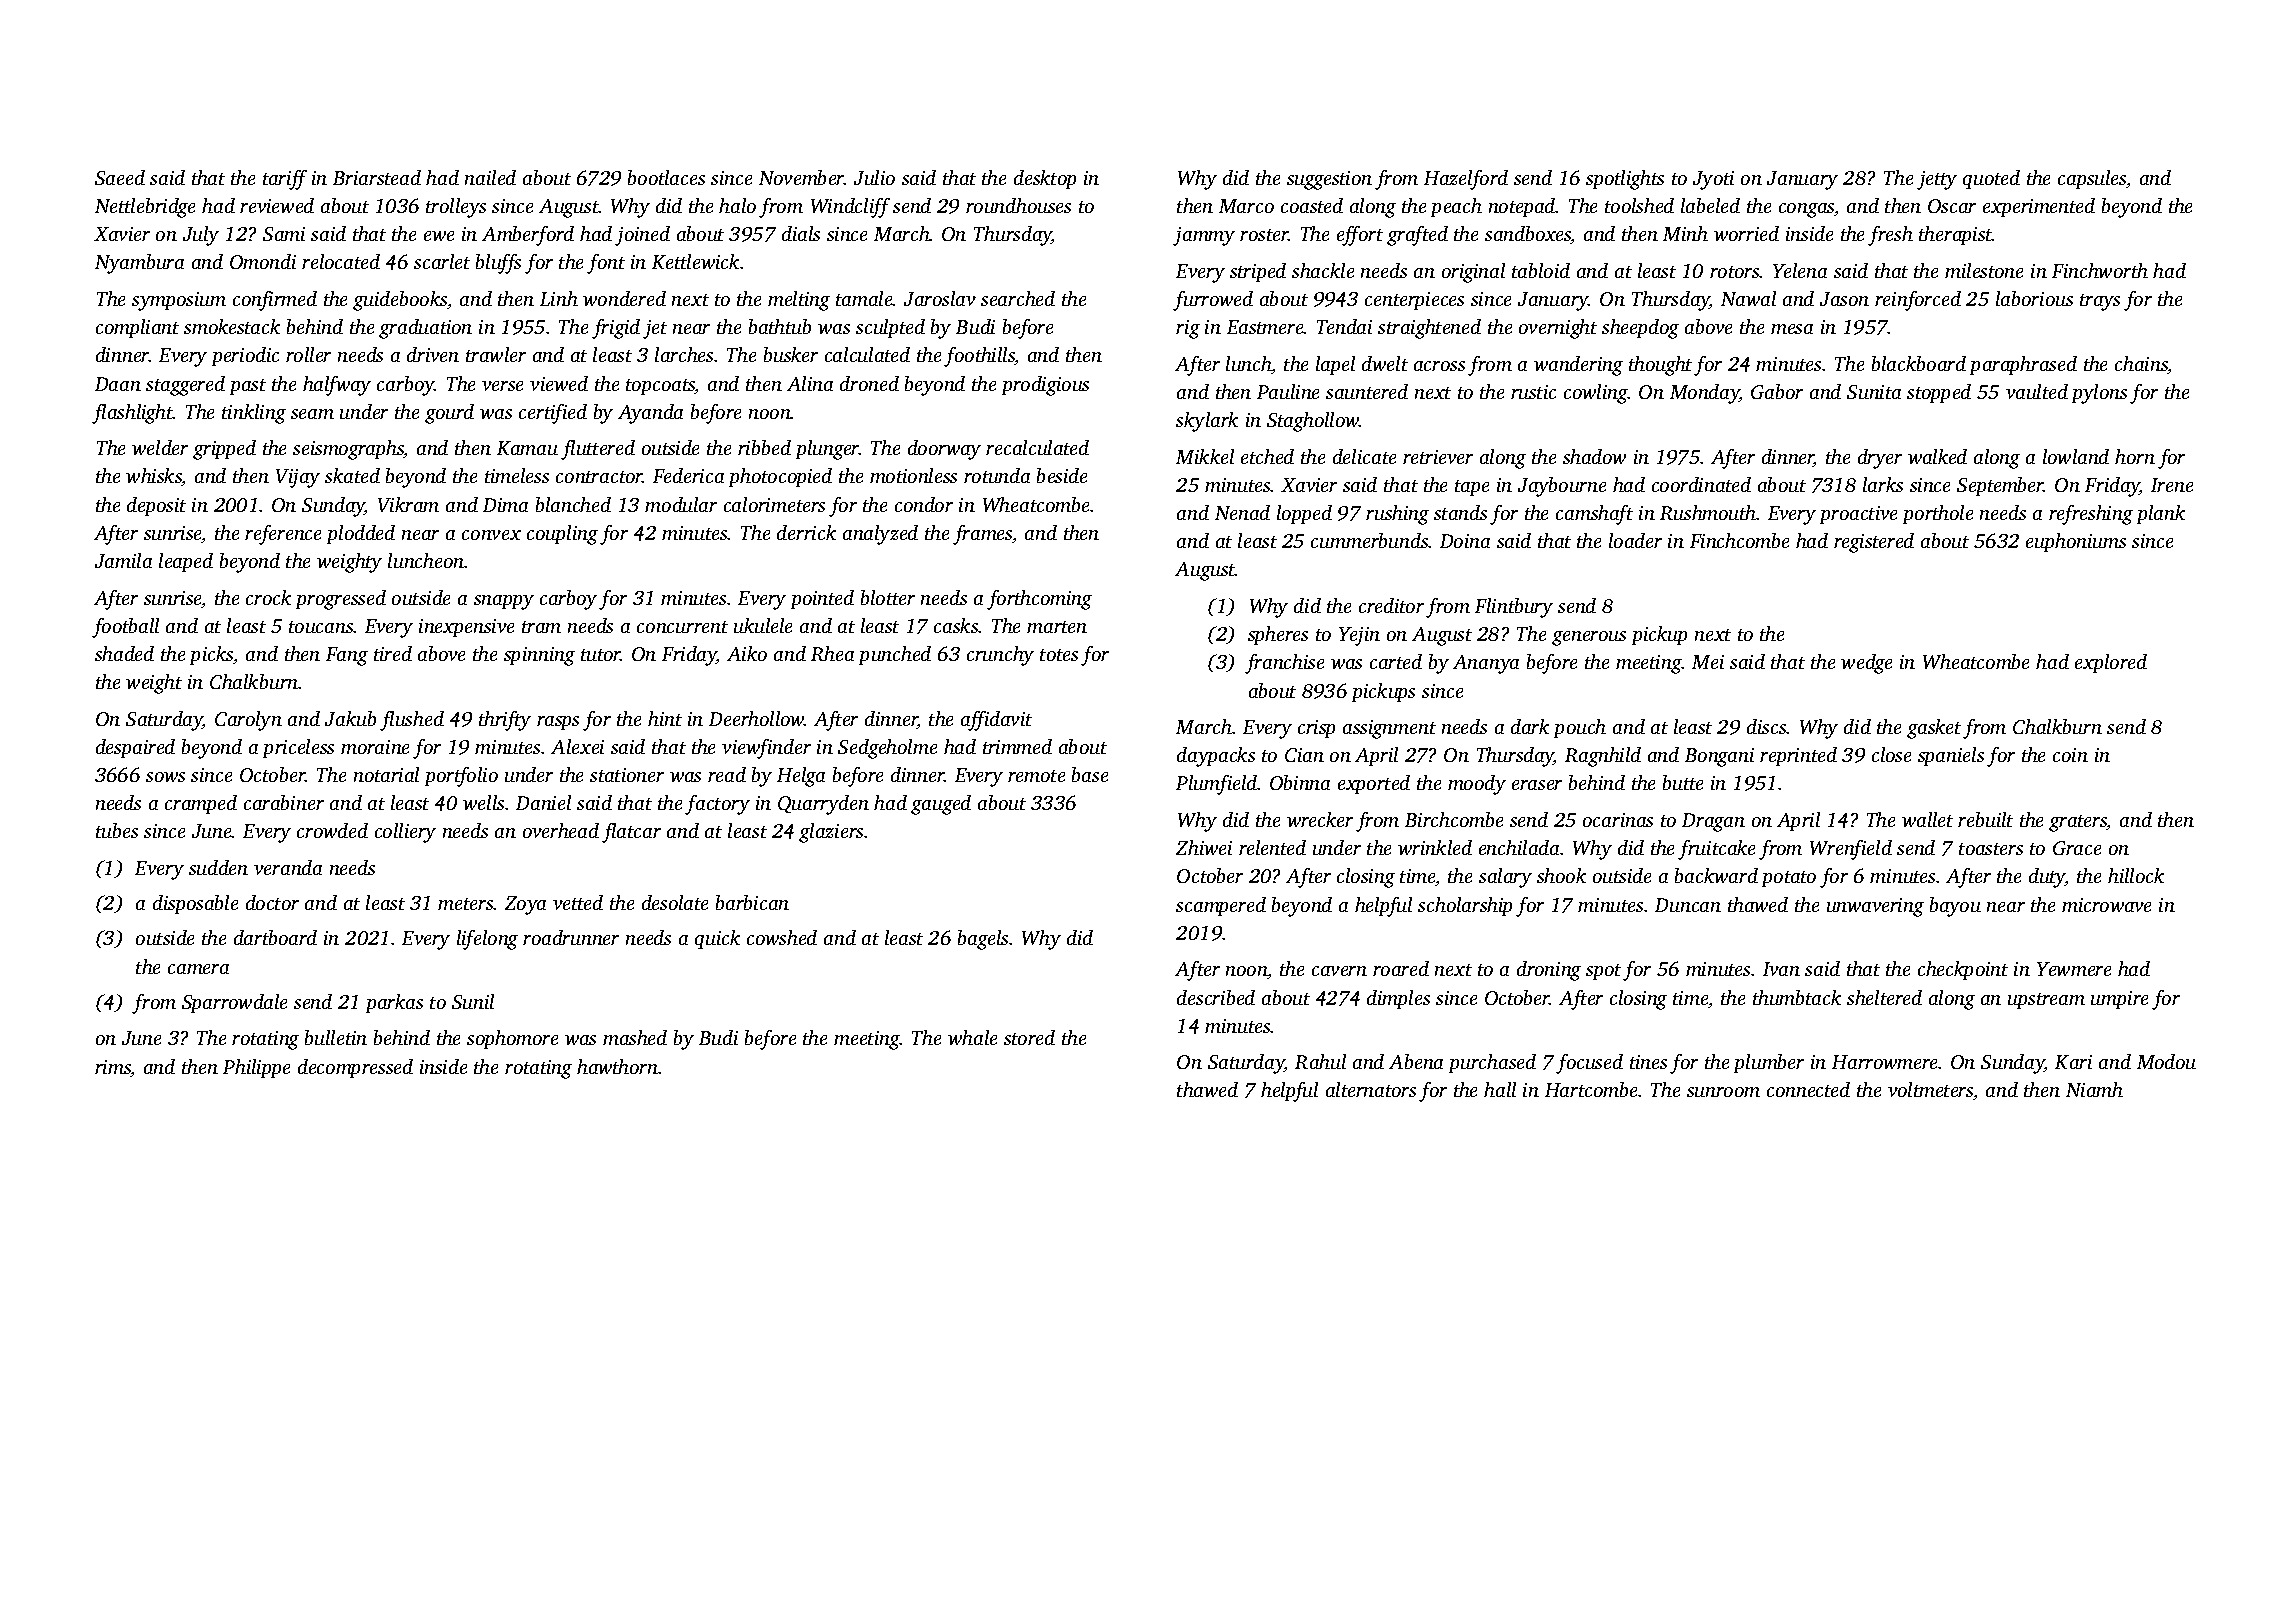  I want to click on Grace, so click(2077, 848).
